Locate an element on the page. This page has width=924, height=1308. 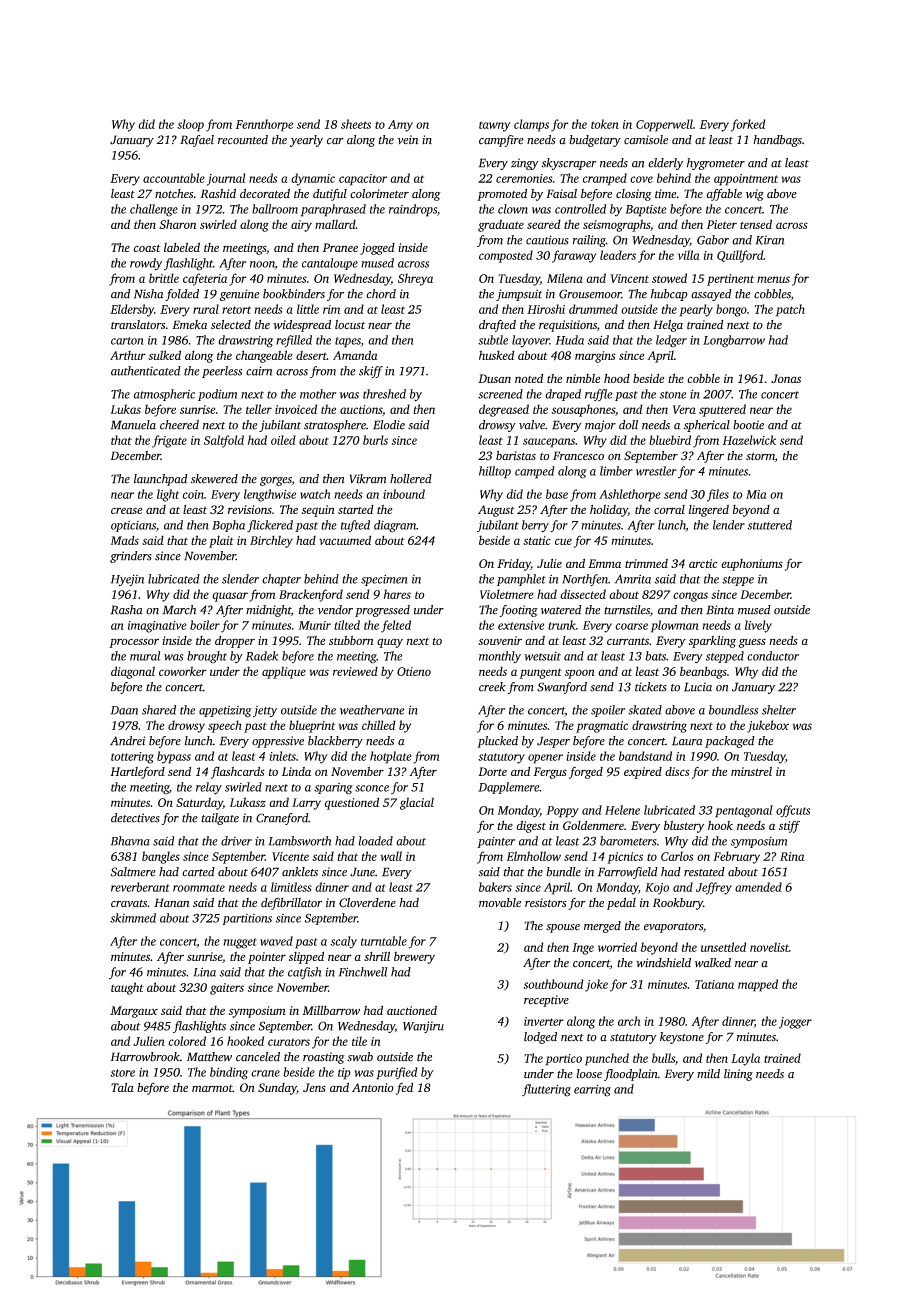
doll is located at coordinates (628, 425).
